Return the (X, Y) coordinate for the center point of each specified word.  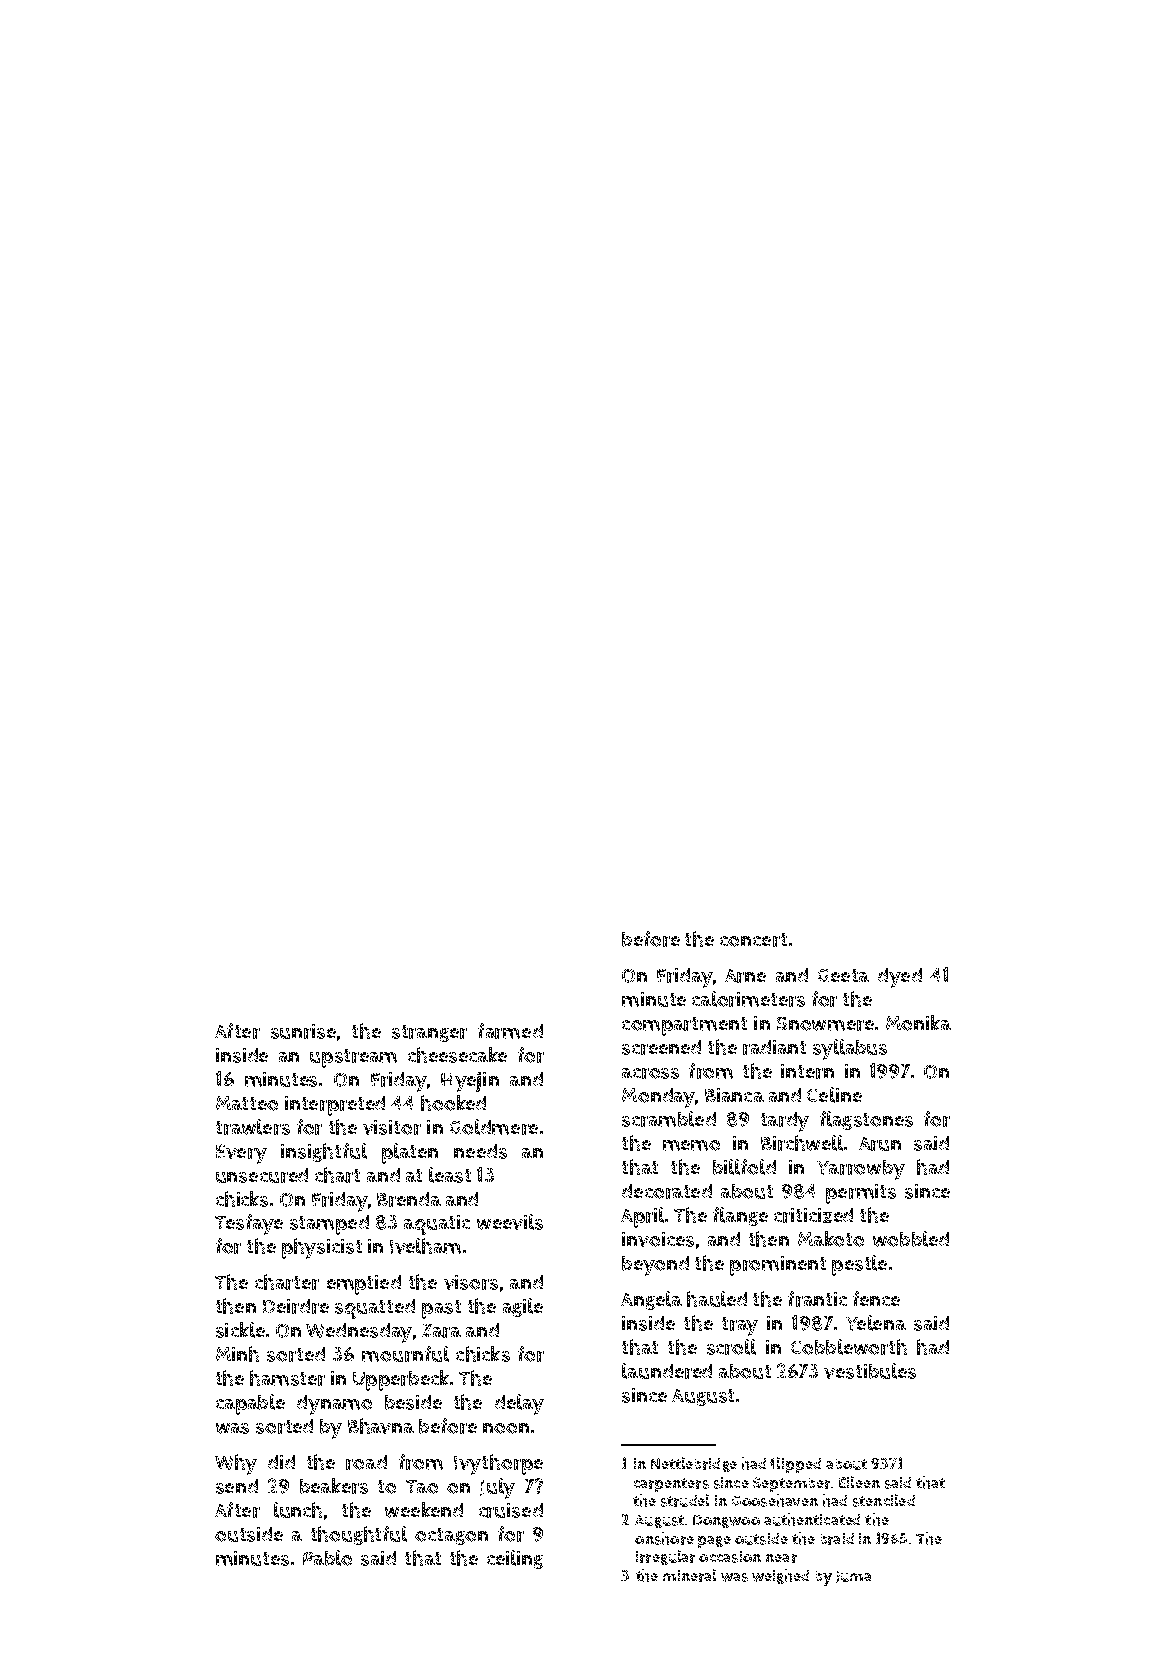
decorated (667, 1191)
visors (471, 1282)
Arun (880, 1144)
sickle (240, 1330)
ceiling (515, 1559)
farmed (510, 1031)
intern (807, 1071)
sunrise (303, 1031)
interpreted (335, 1106)
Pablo (327, 1558)
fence (876, 1298)
